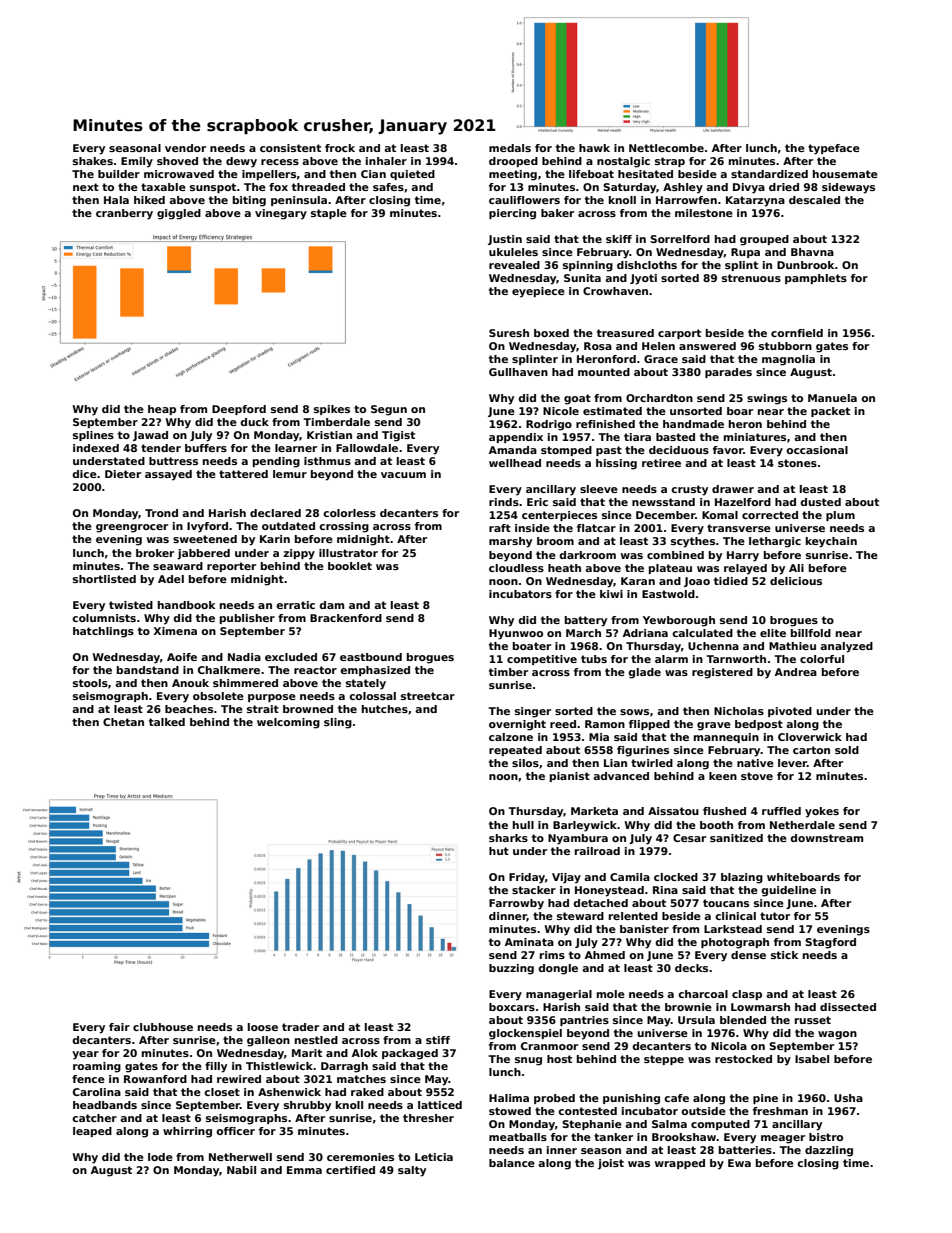 This document has width=952, height=1233. I want to click on certified, so click(350, 1170).
